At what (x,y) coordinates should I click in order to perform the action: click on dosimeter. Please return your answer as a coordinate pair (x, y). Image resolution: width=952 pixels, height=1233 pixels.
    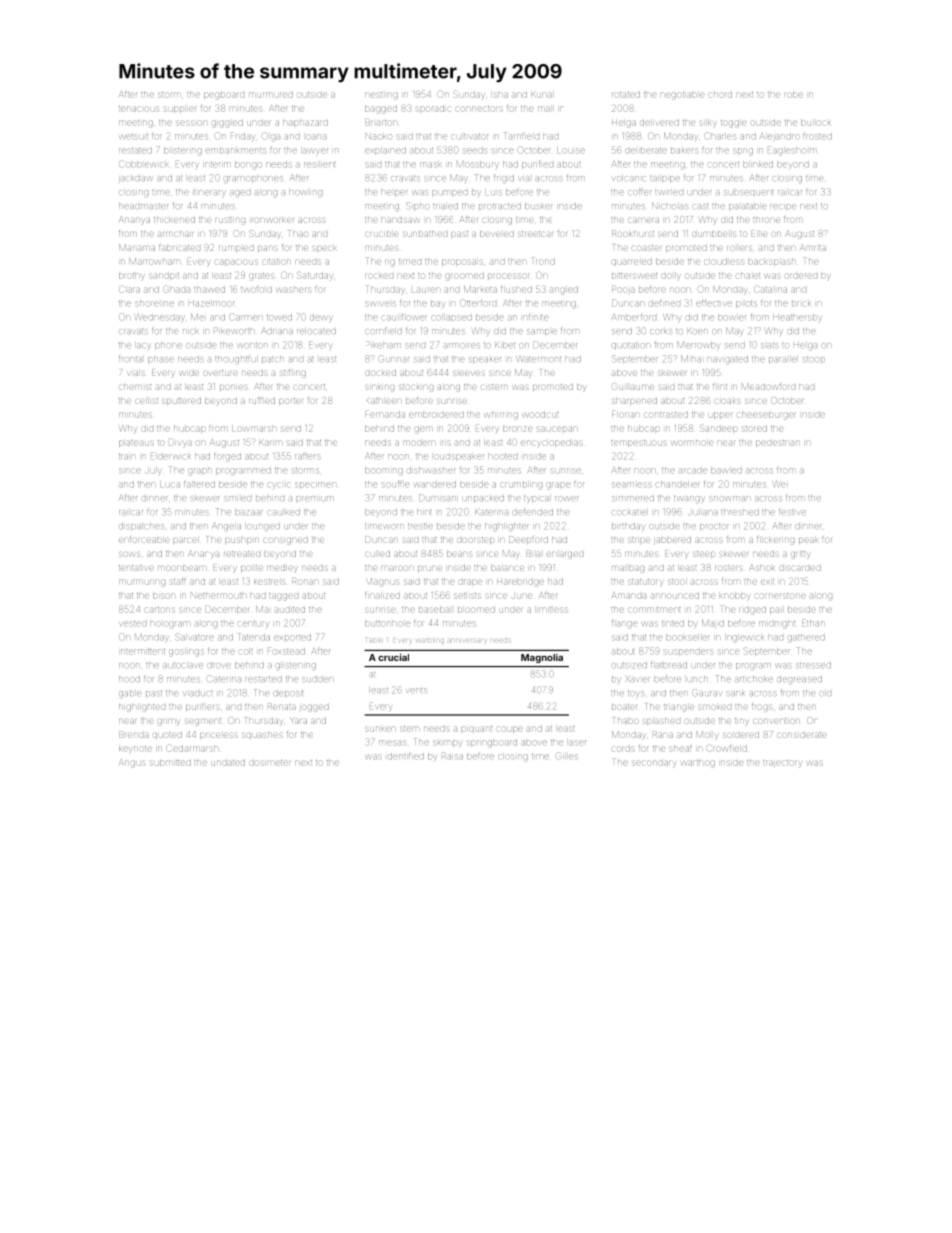
    Looking at the image, I should click on (270, 763).
